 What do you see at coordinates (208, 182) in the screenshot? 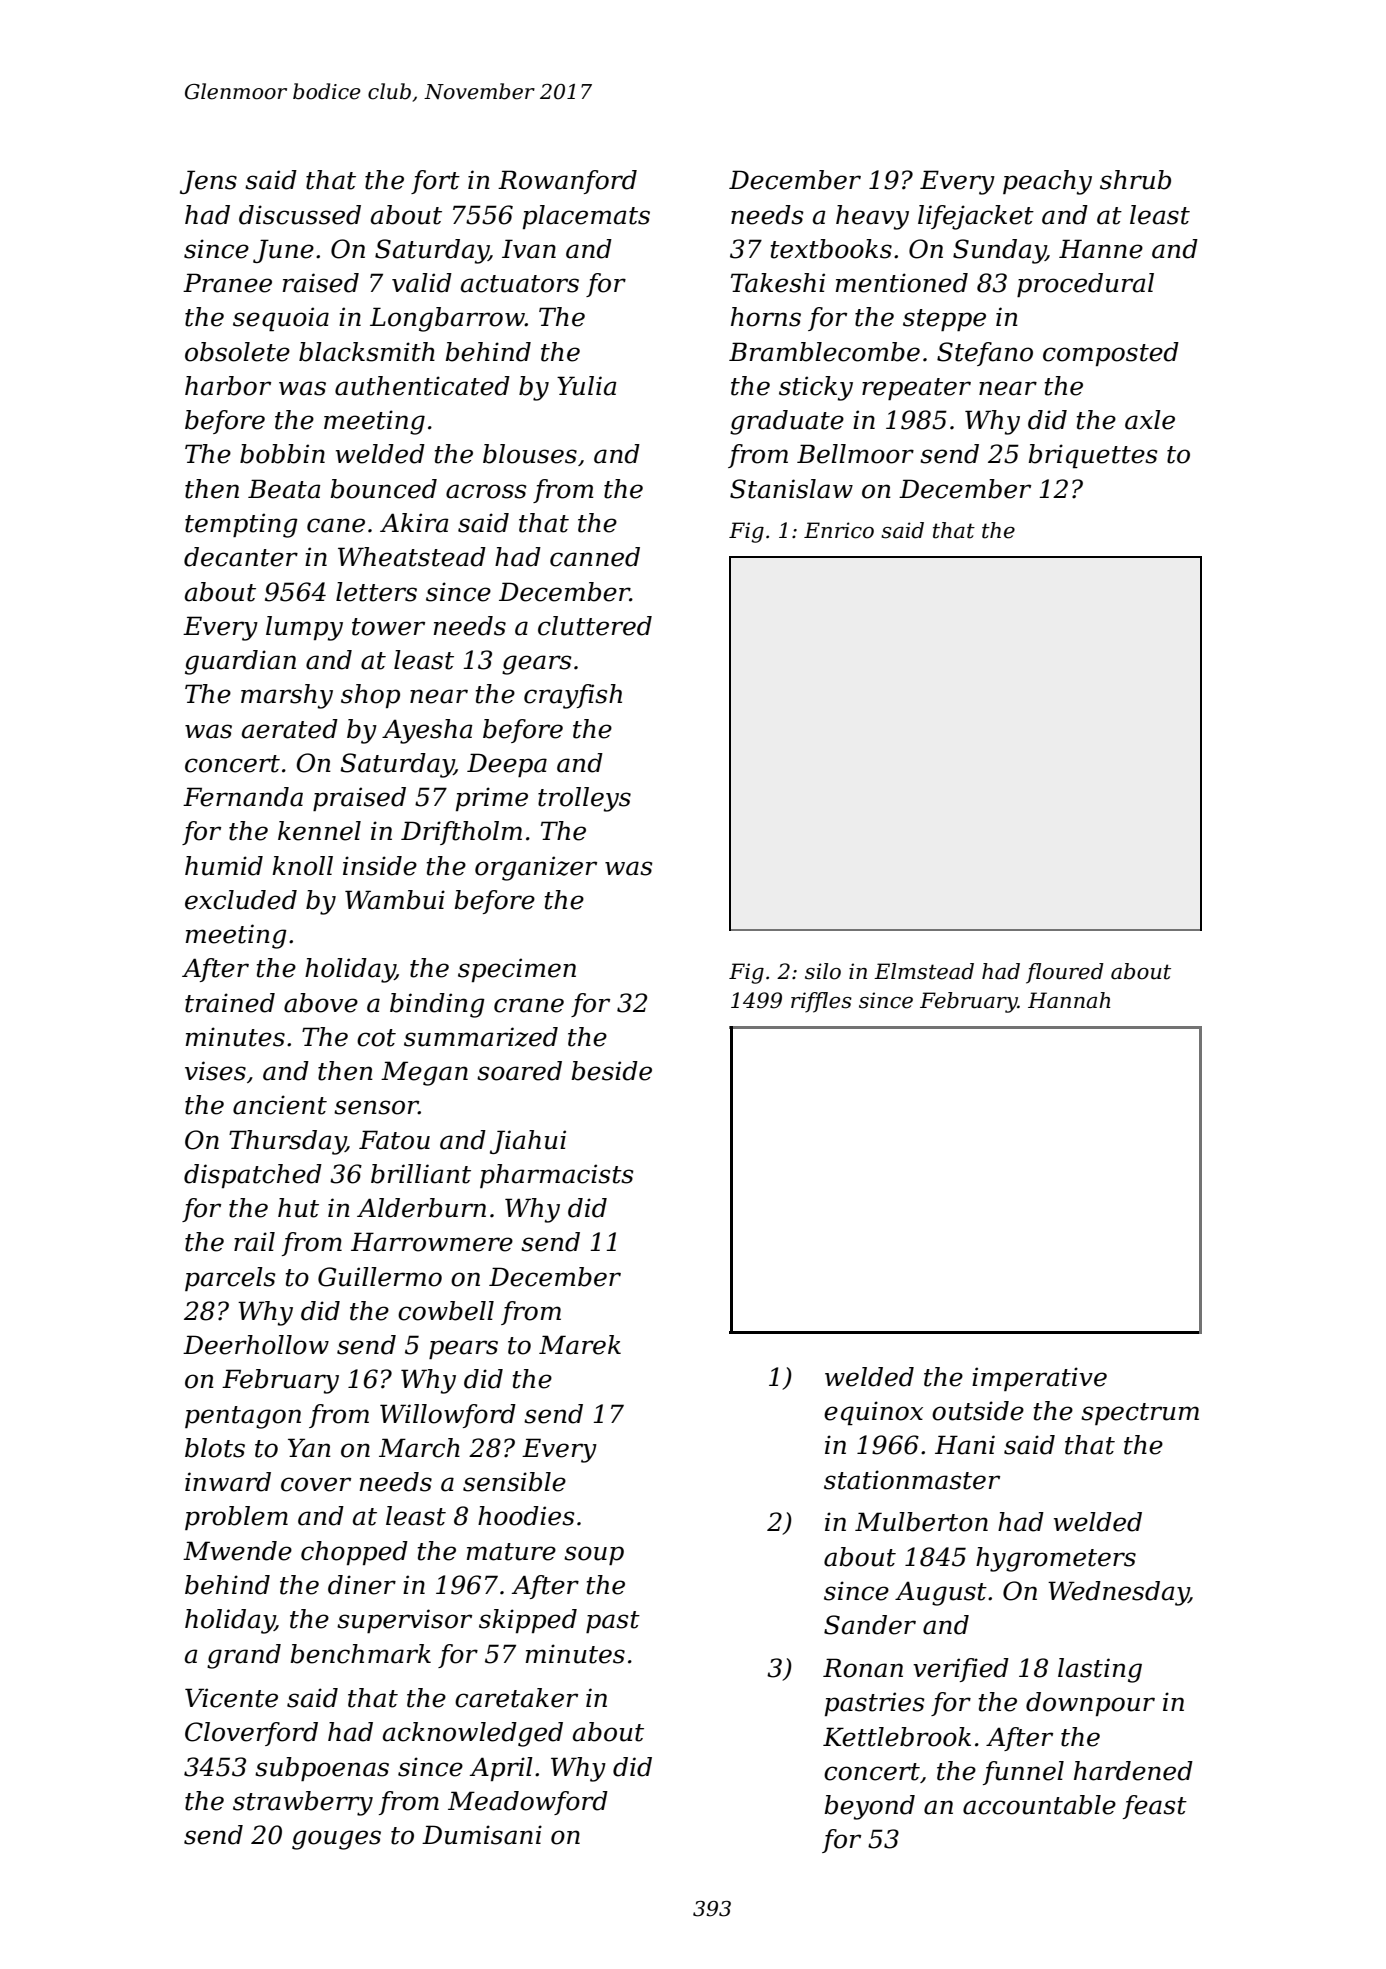
I see `Jens` at bounding box center [208, 182].
